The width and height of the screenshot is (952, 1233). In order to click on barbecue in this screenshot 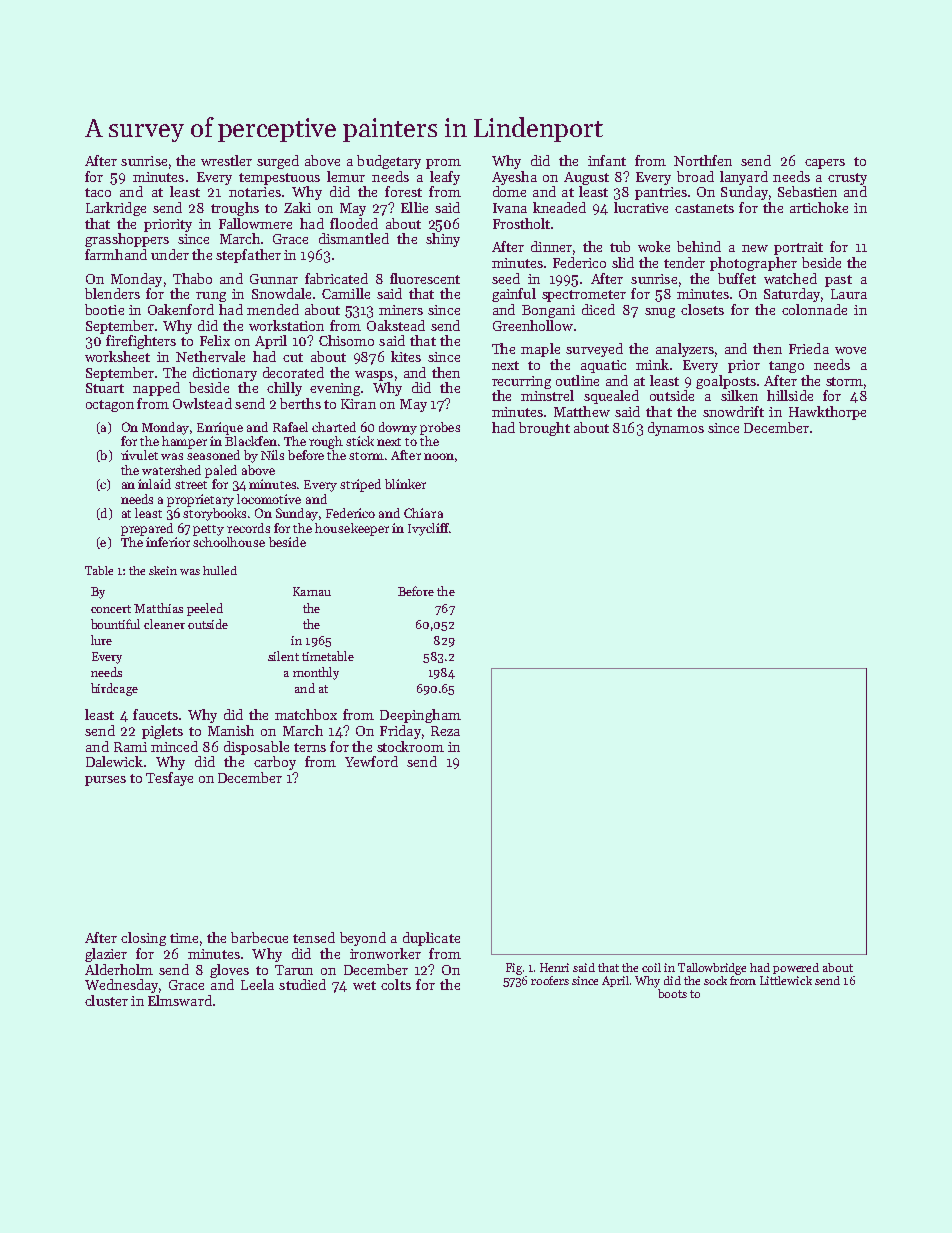, I will do `click(259, 937)`.
